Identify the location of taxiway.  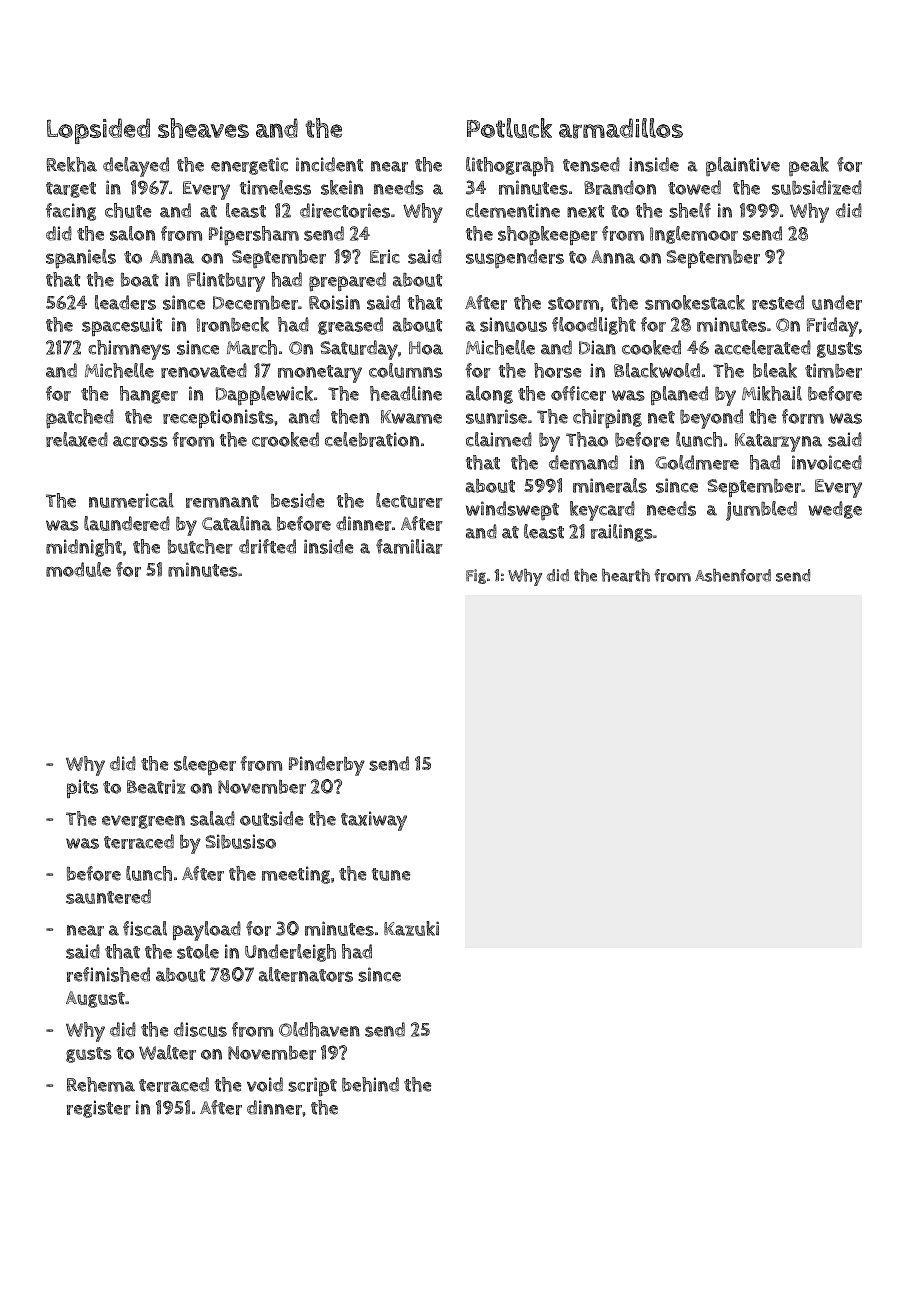
(374, 821).
